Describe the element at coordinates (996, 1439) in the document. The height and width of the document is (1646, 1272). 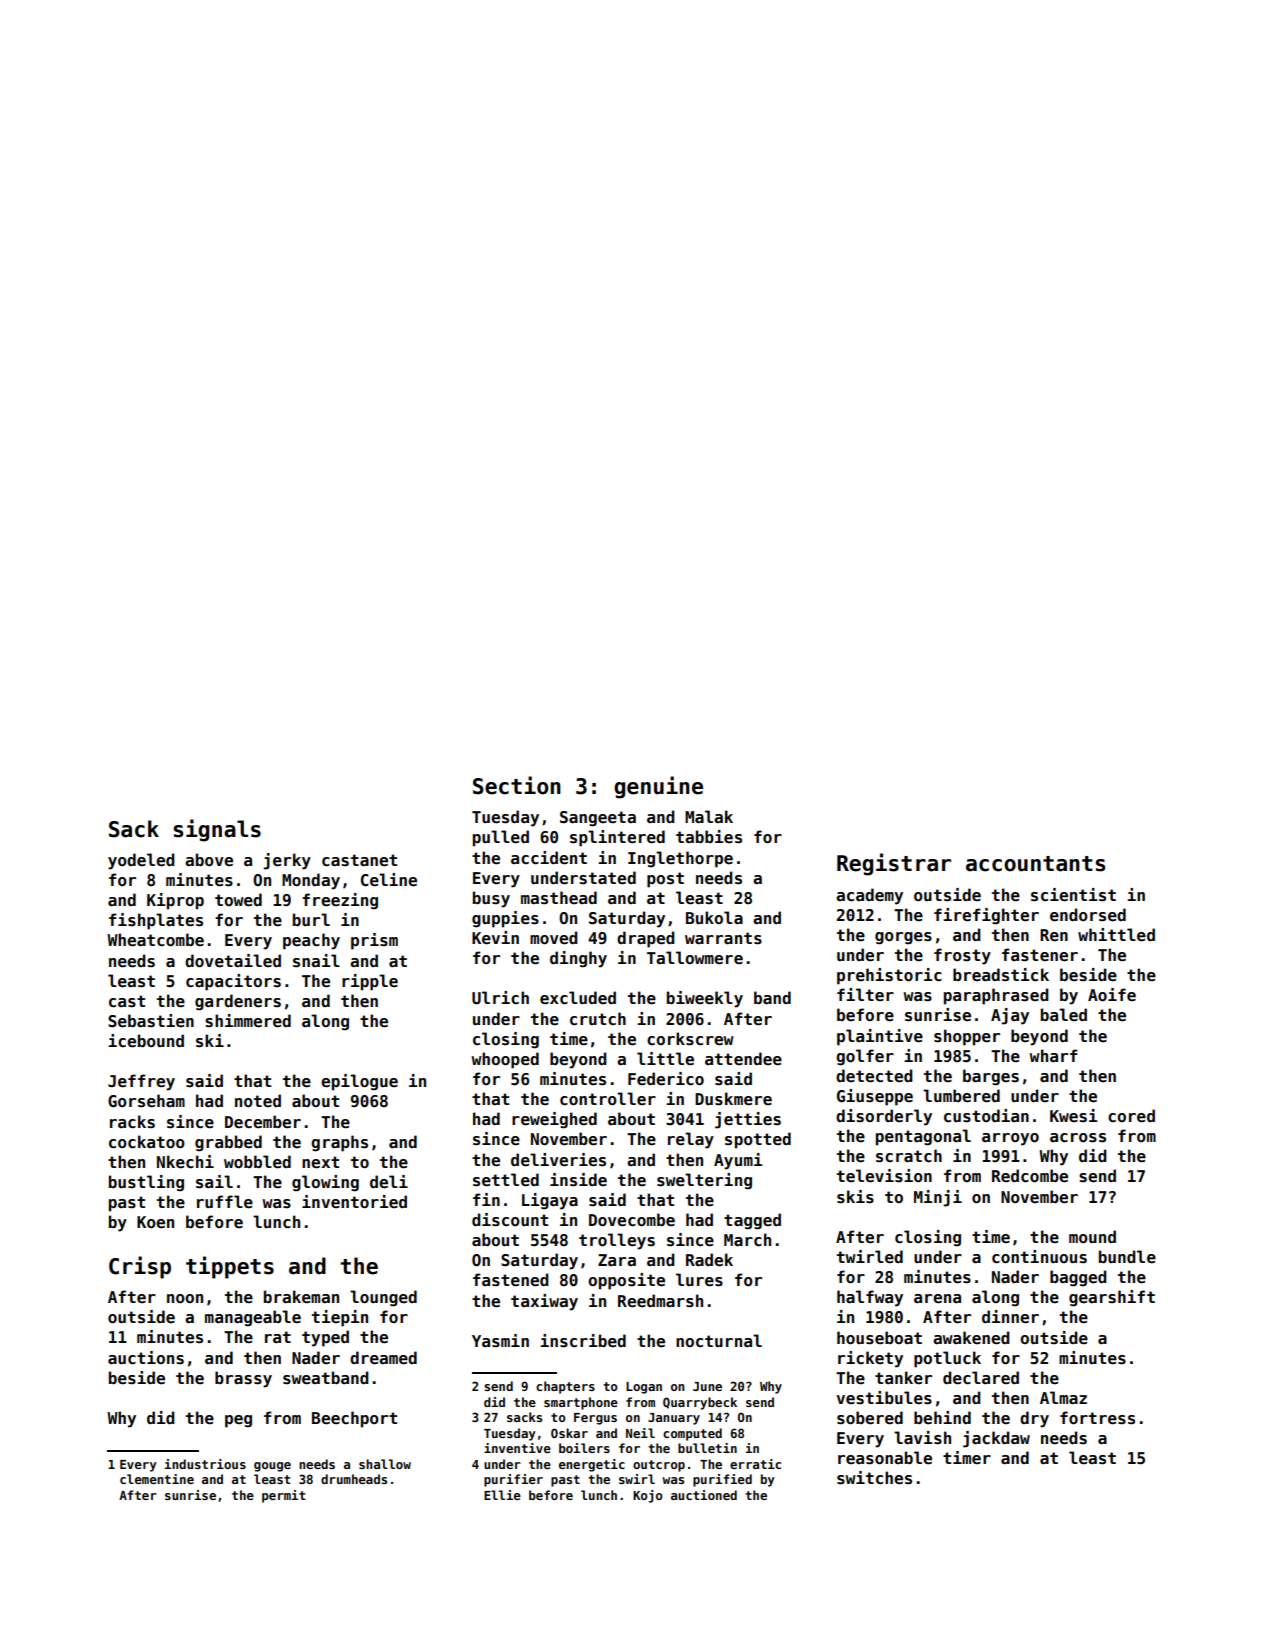
I see `jackdaw` at that location.
